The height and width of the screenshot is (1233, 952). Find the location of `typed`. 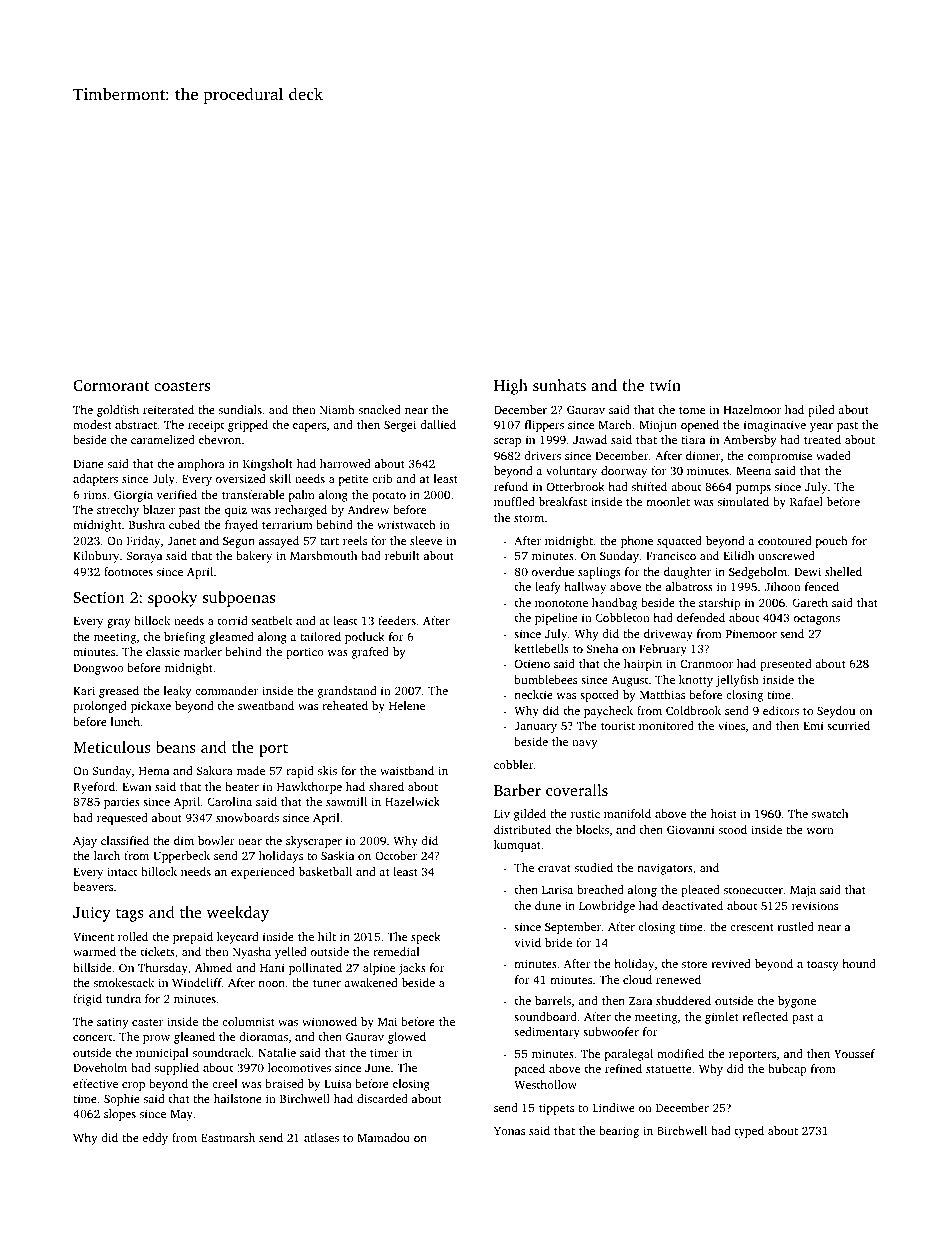

typed is located at coordinates (749, 1132).
